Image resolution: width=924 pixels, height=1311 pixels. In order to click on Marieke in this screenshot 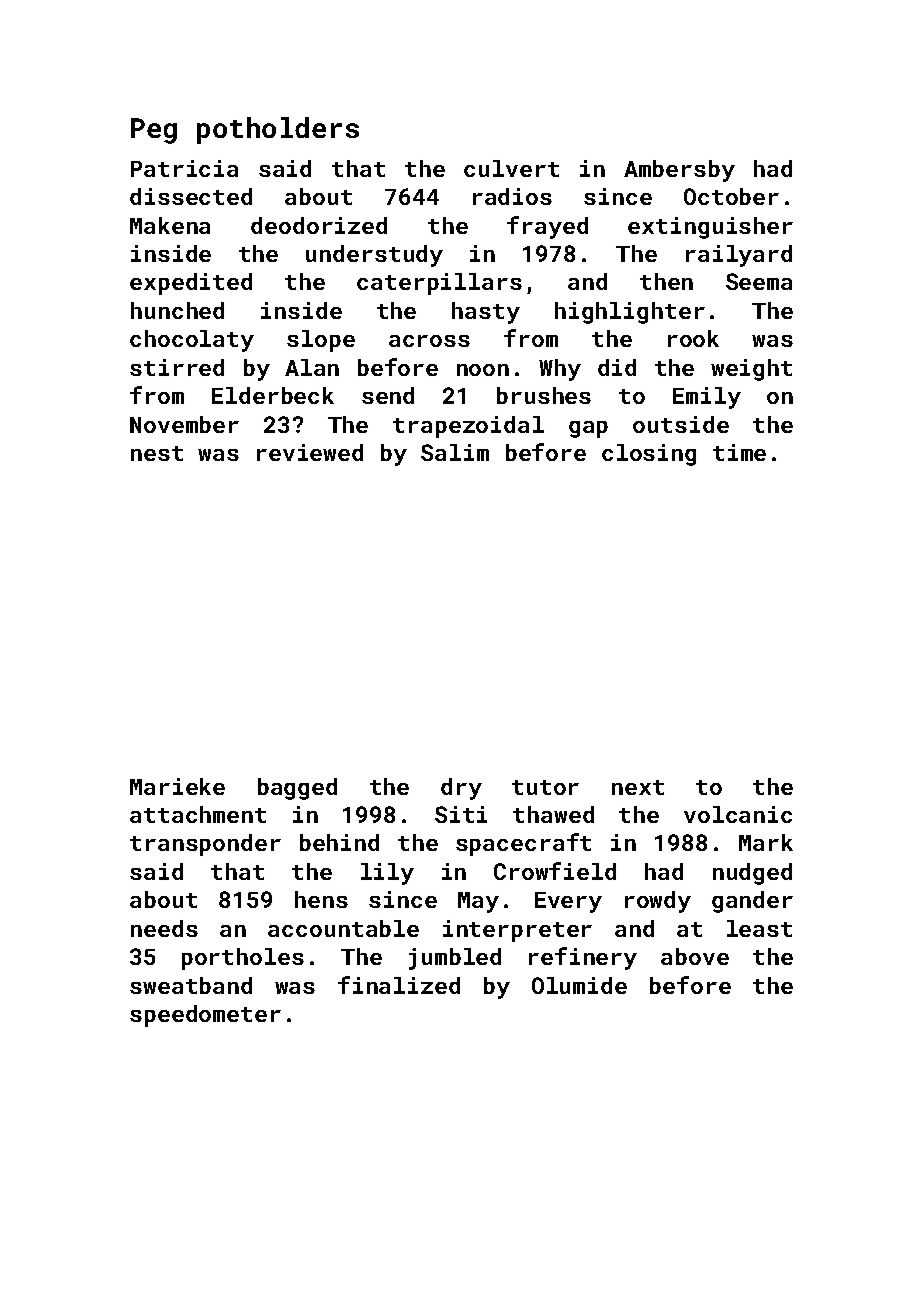, I will do `click(177, 786)`.
